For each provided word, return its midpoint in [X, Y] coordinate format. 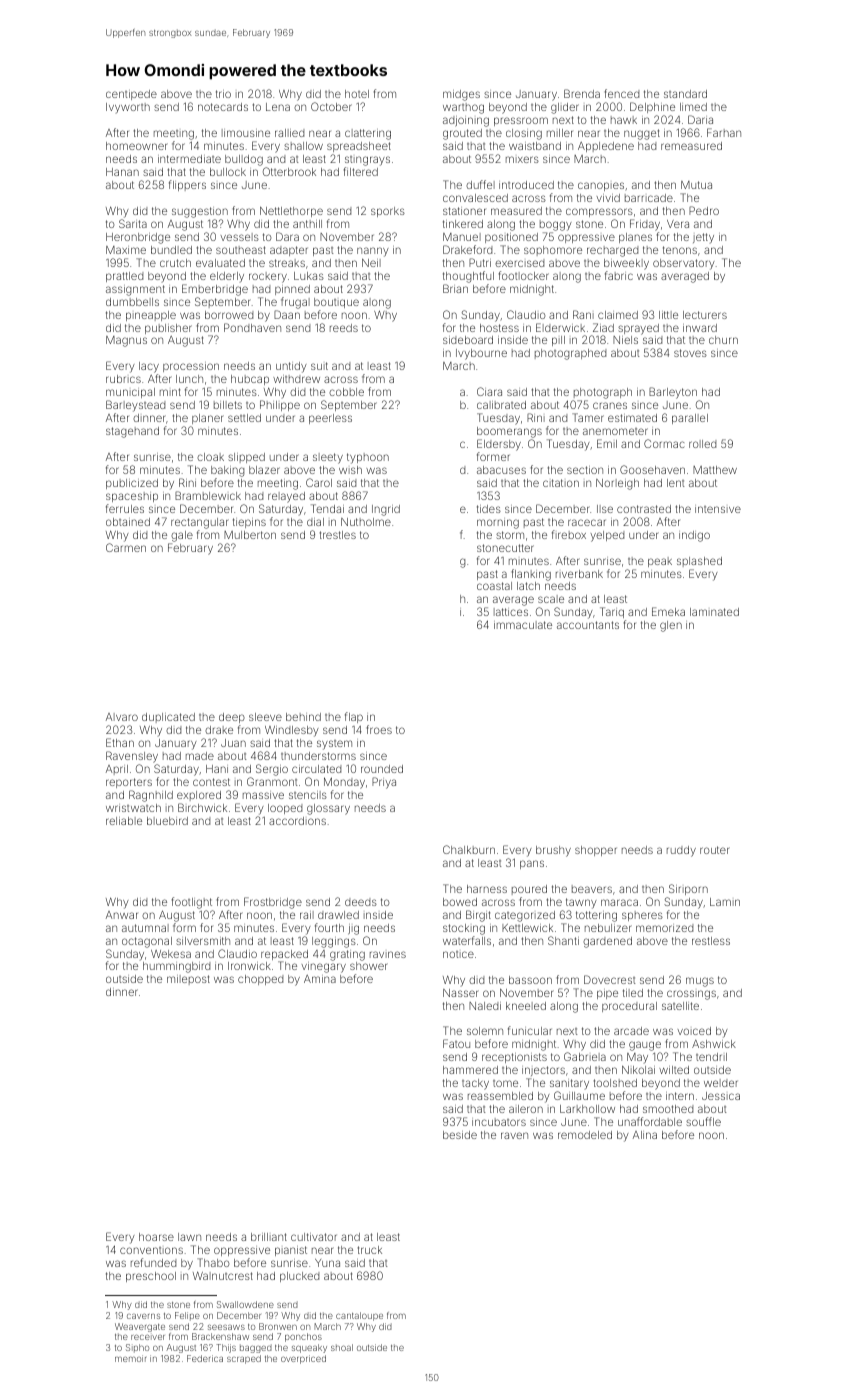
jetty [703, 238]
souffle [703, 1121]
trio [223, 94]
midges [461, 95]
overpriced [303, 1359]
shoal [342, 1347]
